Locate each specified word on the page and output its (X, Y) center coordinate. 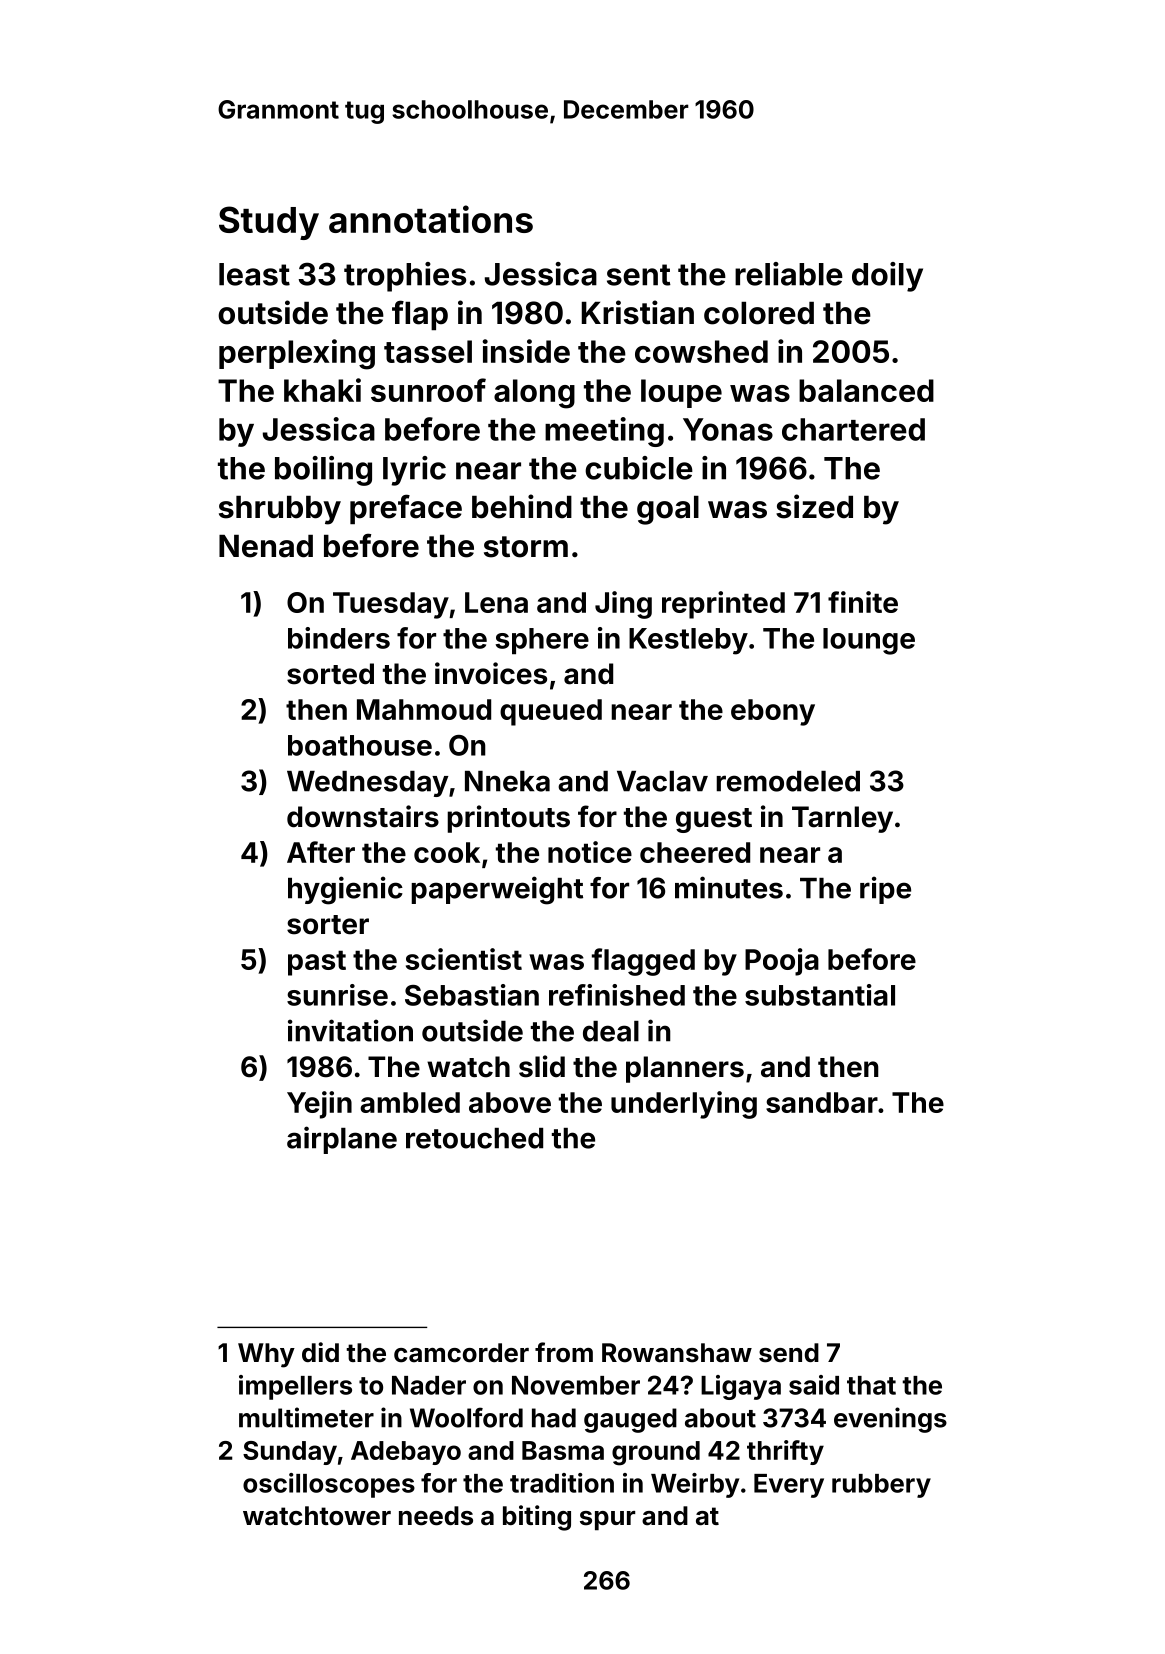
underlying (684, 1105)
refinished (617, 995)
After (321, 852)
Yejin (319, 1105)
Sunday (290, 1453)
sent (639, 275)
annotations (431, 219)
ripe (885, 890)
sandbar (822, 1102)
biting (537, 1518)
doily (887, 277)
